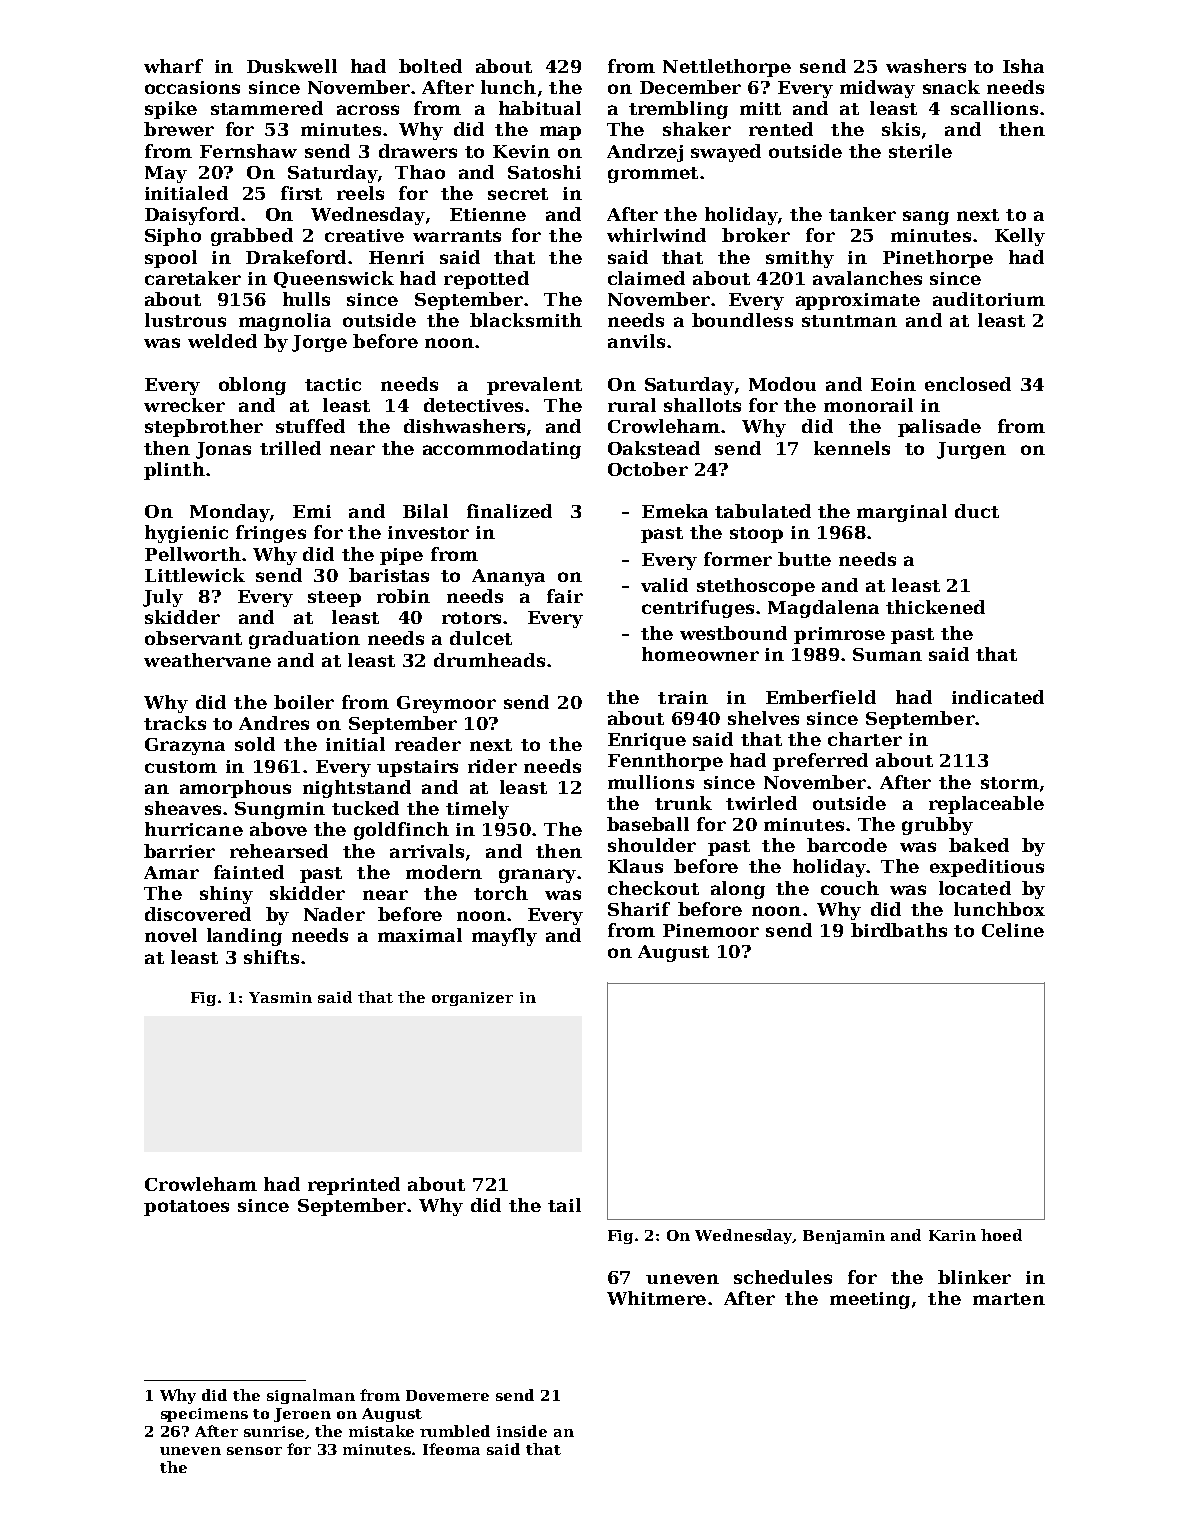  I want to click on weathervane, so click(207, 660).
